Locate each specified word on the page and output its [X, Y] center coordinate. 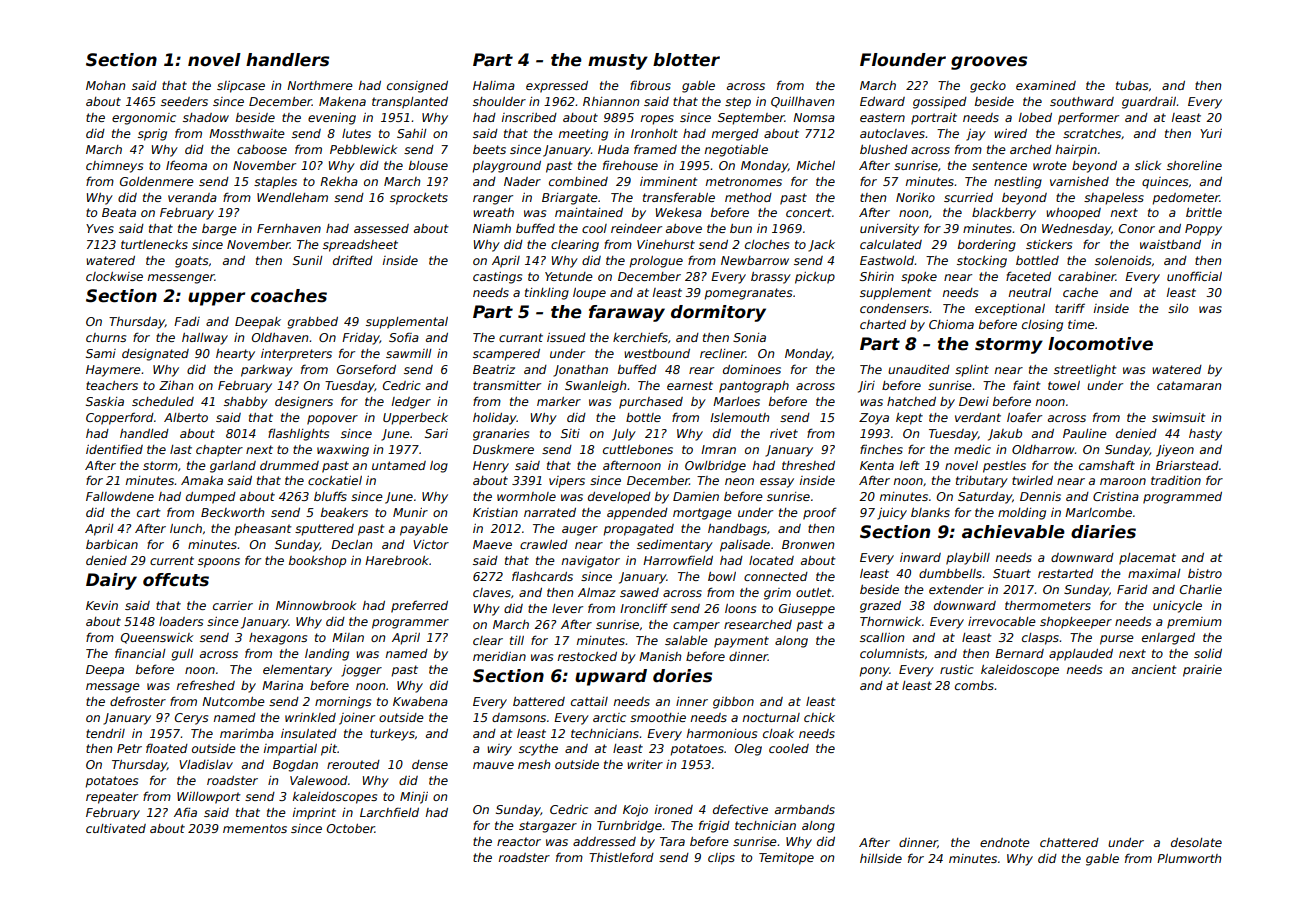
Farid [1132, 589]
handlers [287, 60]
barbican [112, 544]
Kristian [495, 512]
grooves [989, 63]
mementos [255, 828]
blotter [686, 60]
